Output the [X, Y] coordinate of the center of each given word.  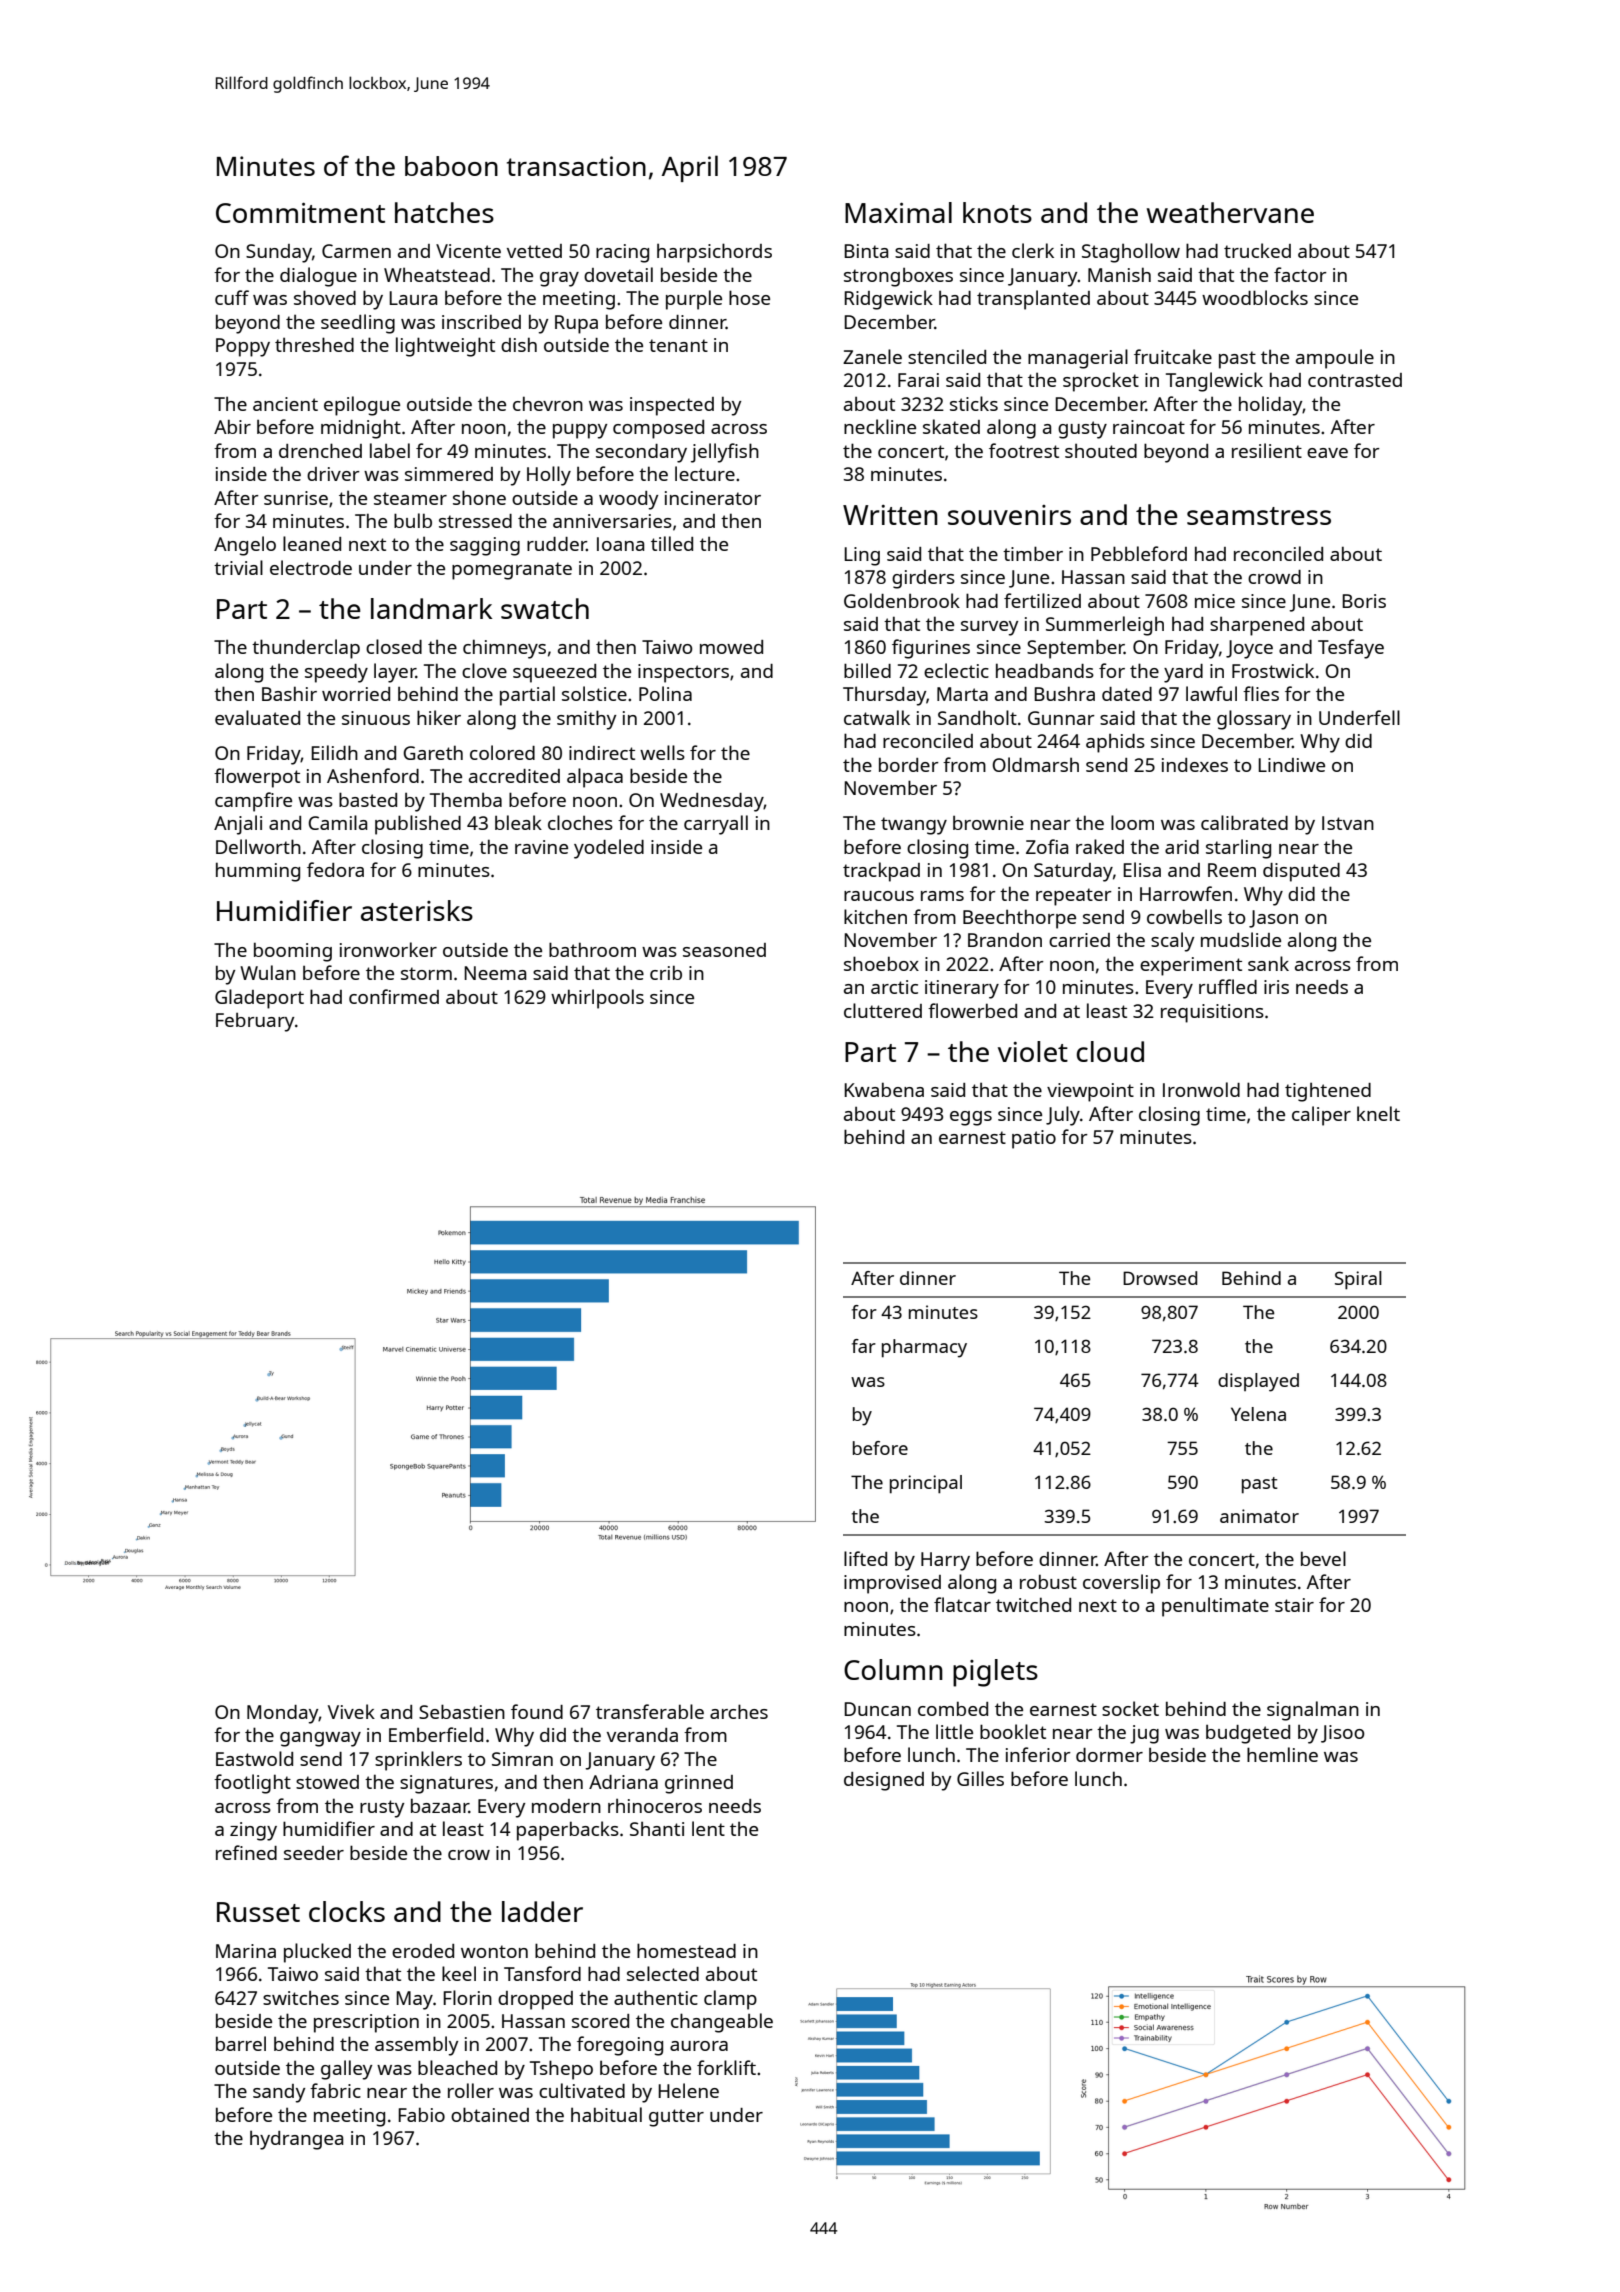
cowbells [1184, 916]
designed [884, 1781]
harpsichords [714, 253]
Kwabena [884, 1089]
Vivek [351, 1711]
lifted [865, 1558]
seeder [314, 1853]
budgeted [1248, 1734]
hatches [444, 212]
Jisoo [1342, 1734]
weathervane [1230, 212]
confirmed [394, 996]
